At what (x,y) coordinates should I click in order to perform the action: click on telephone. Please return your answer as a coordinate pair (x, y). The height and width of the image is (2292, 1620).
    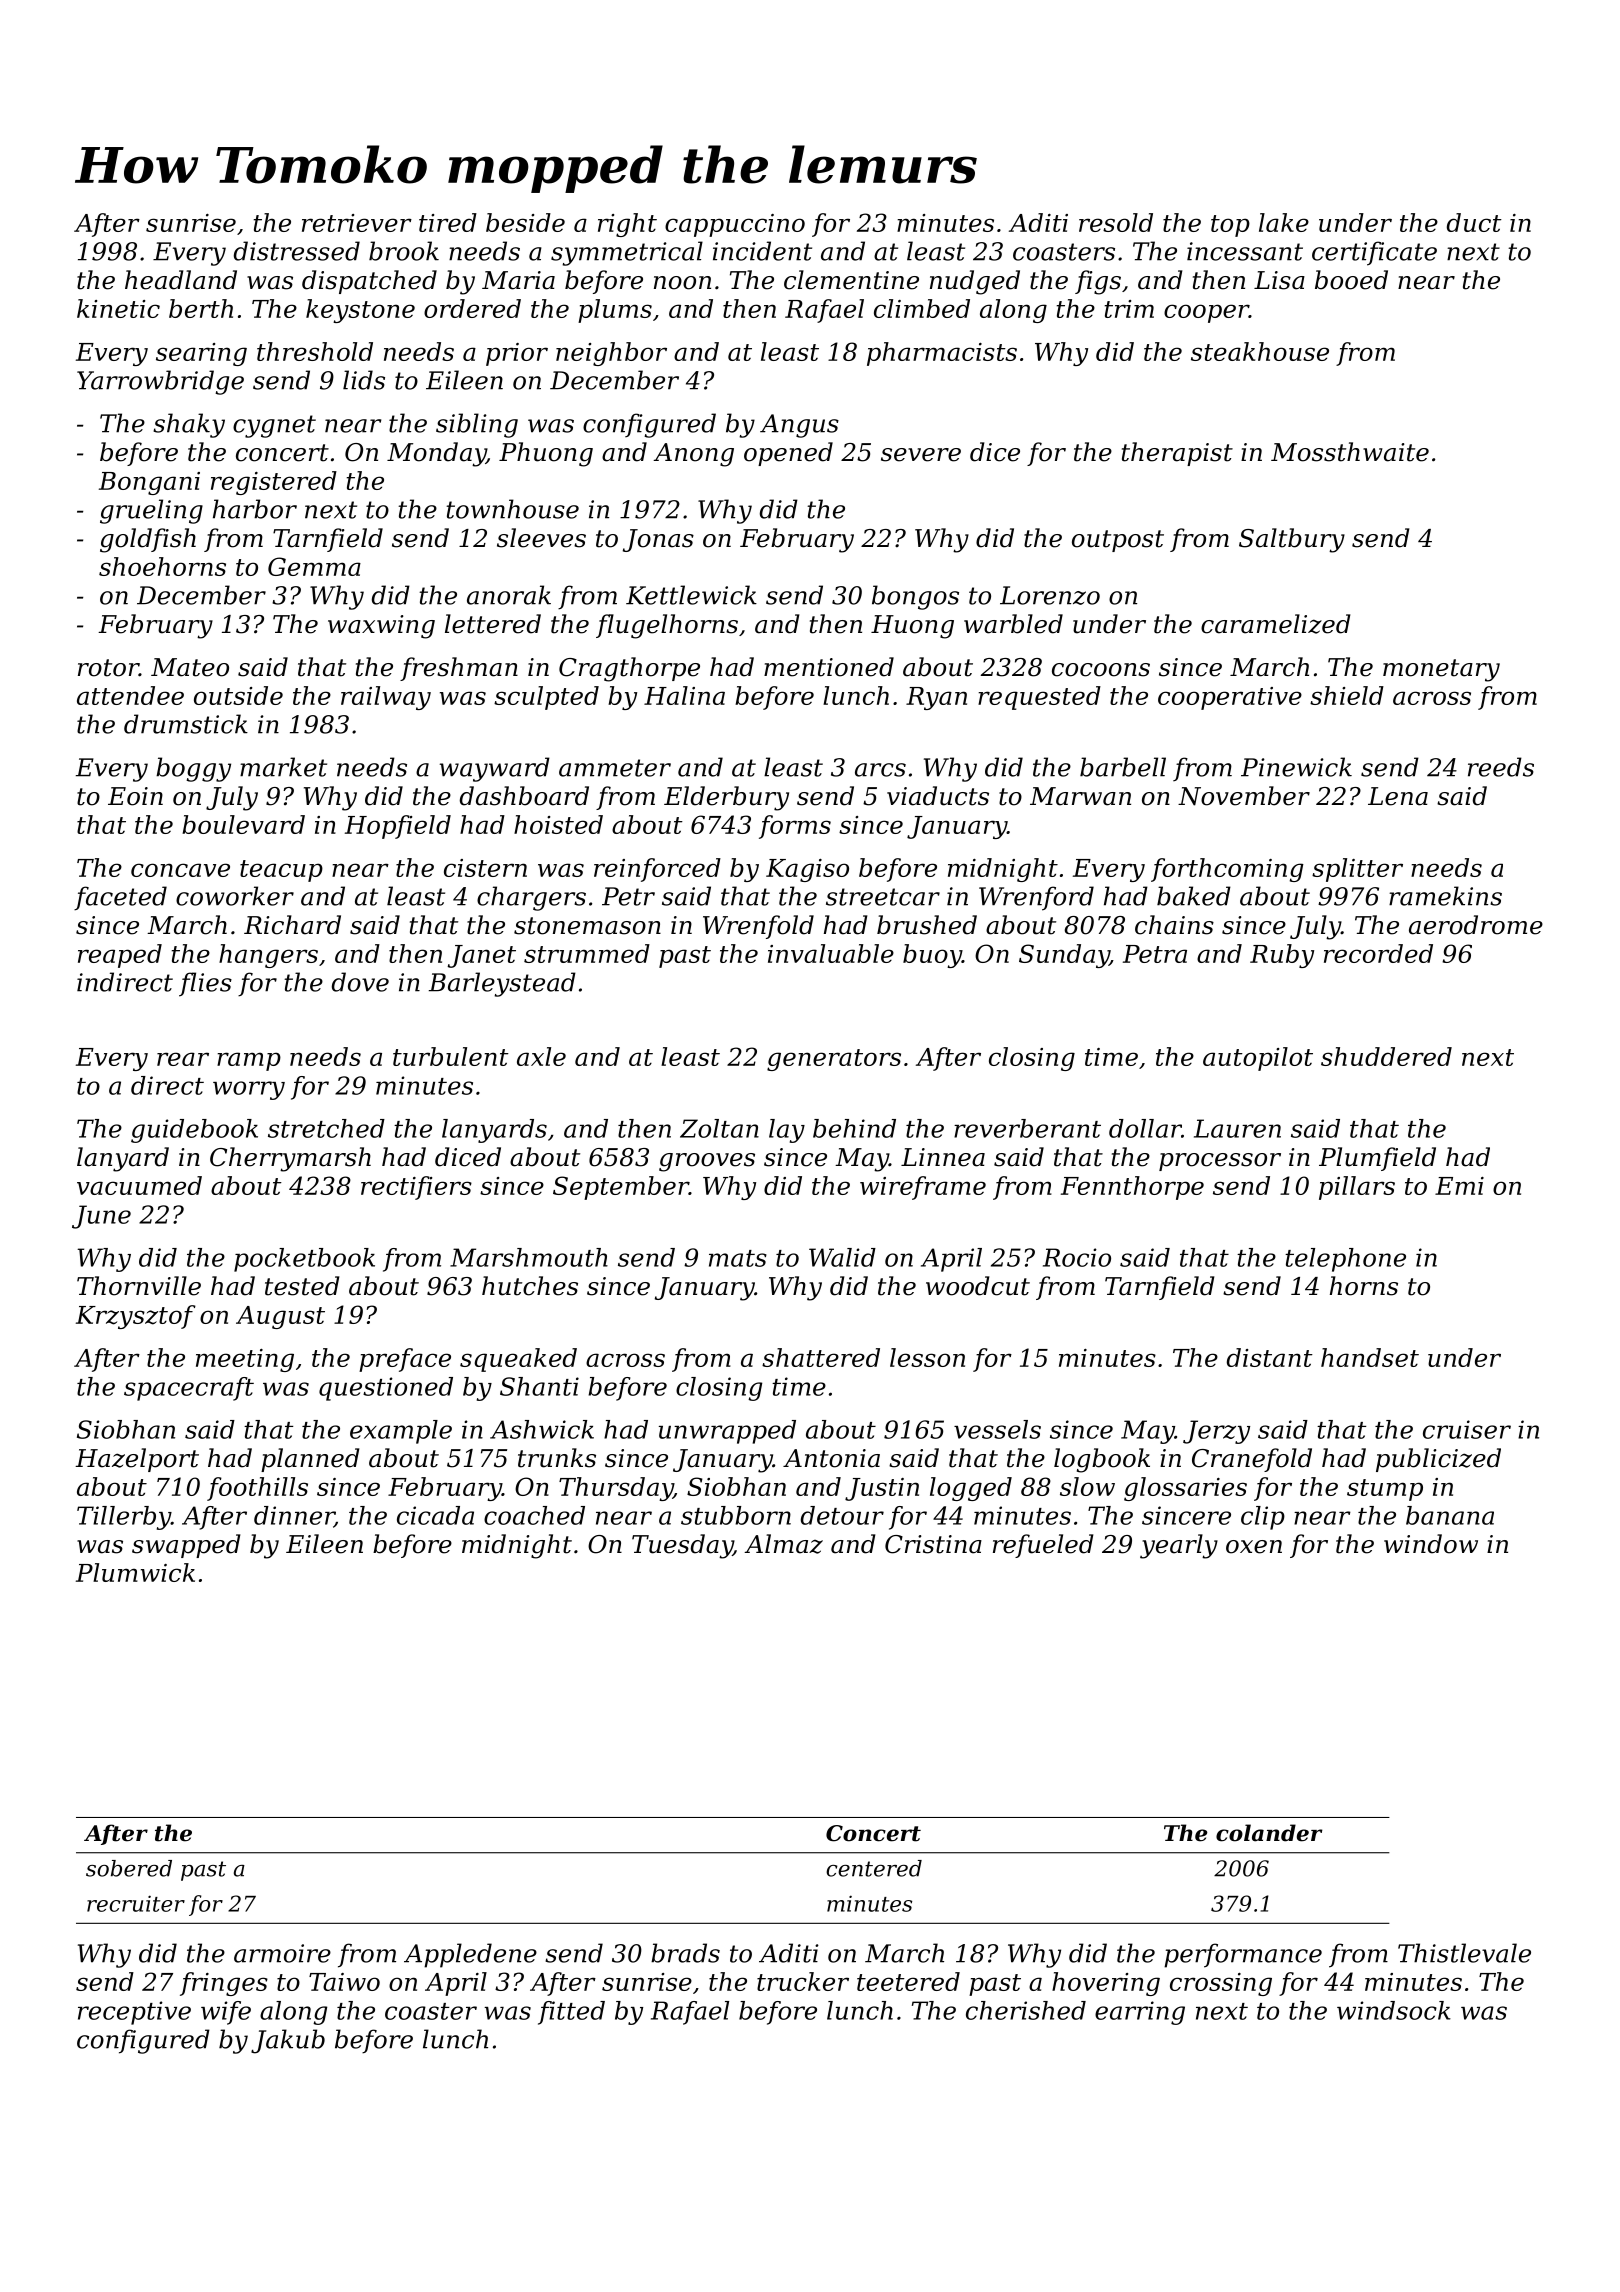
    Looking at the image, I should click on (1345, 1260).
